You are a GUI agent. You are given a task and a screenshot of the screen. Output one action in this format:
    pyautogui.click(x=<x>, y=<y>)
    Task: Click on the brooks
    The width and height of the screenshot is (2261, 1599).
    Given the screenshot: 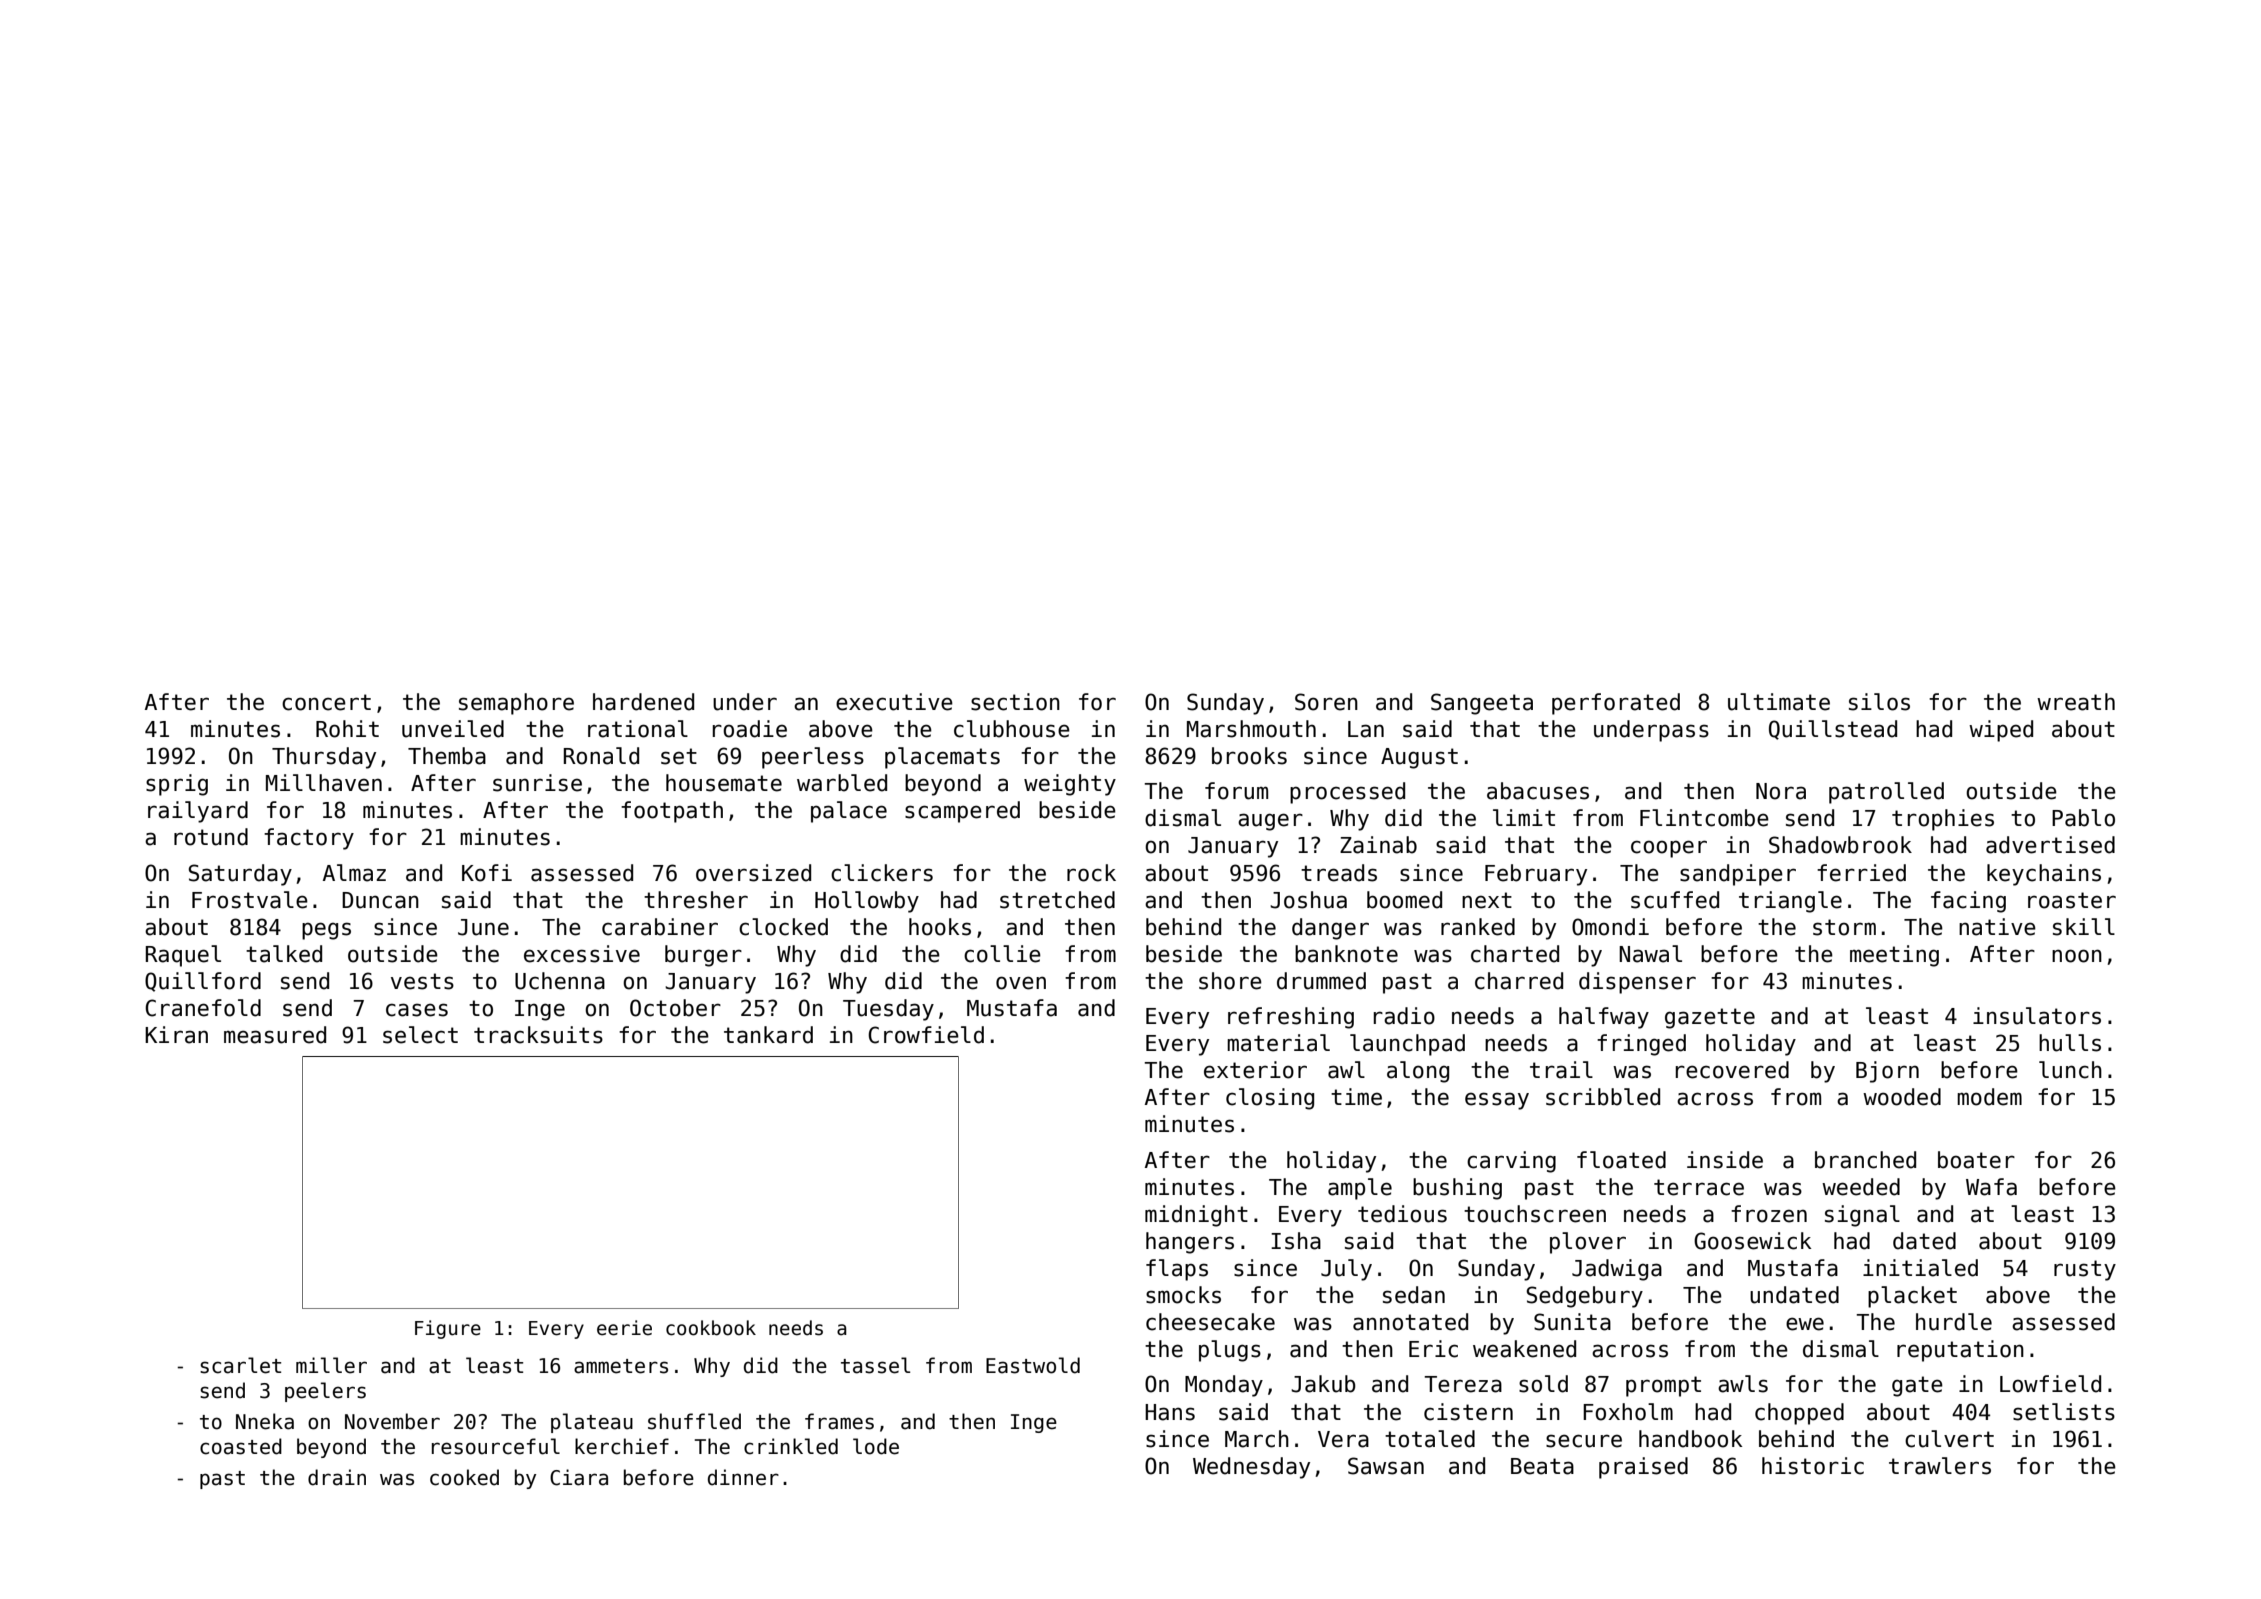 What is the action you would take?
    pyautogui.click(x=1249, y=756)
